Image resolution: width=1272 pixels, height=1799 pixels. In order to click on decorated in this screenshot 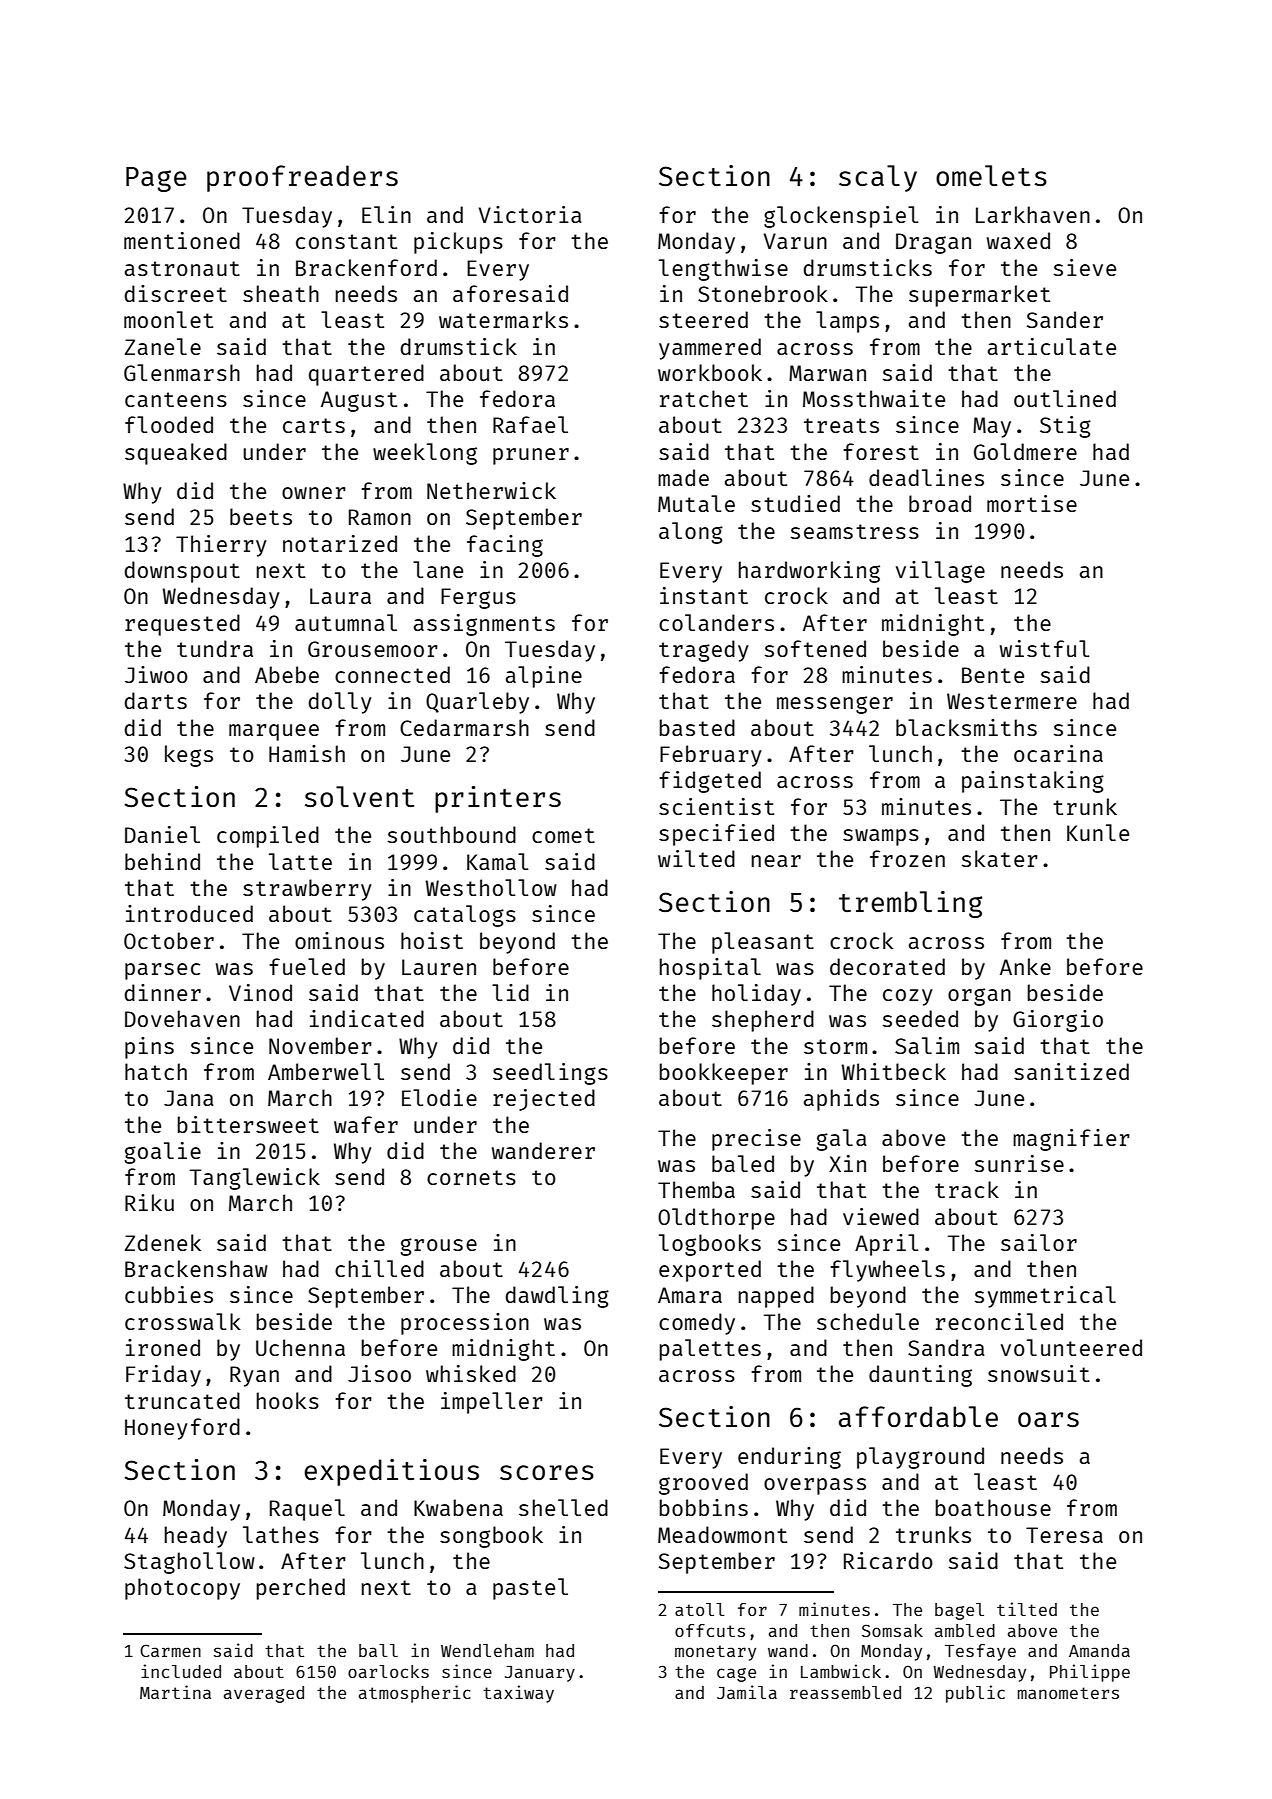, I will do `click(887, 966)`.
